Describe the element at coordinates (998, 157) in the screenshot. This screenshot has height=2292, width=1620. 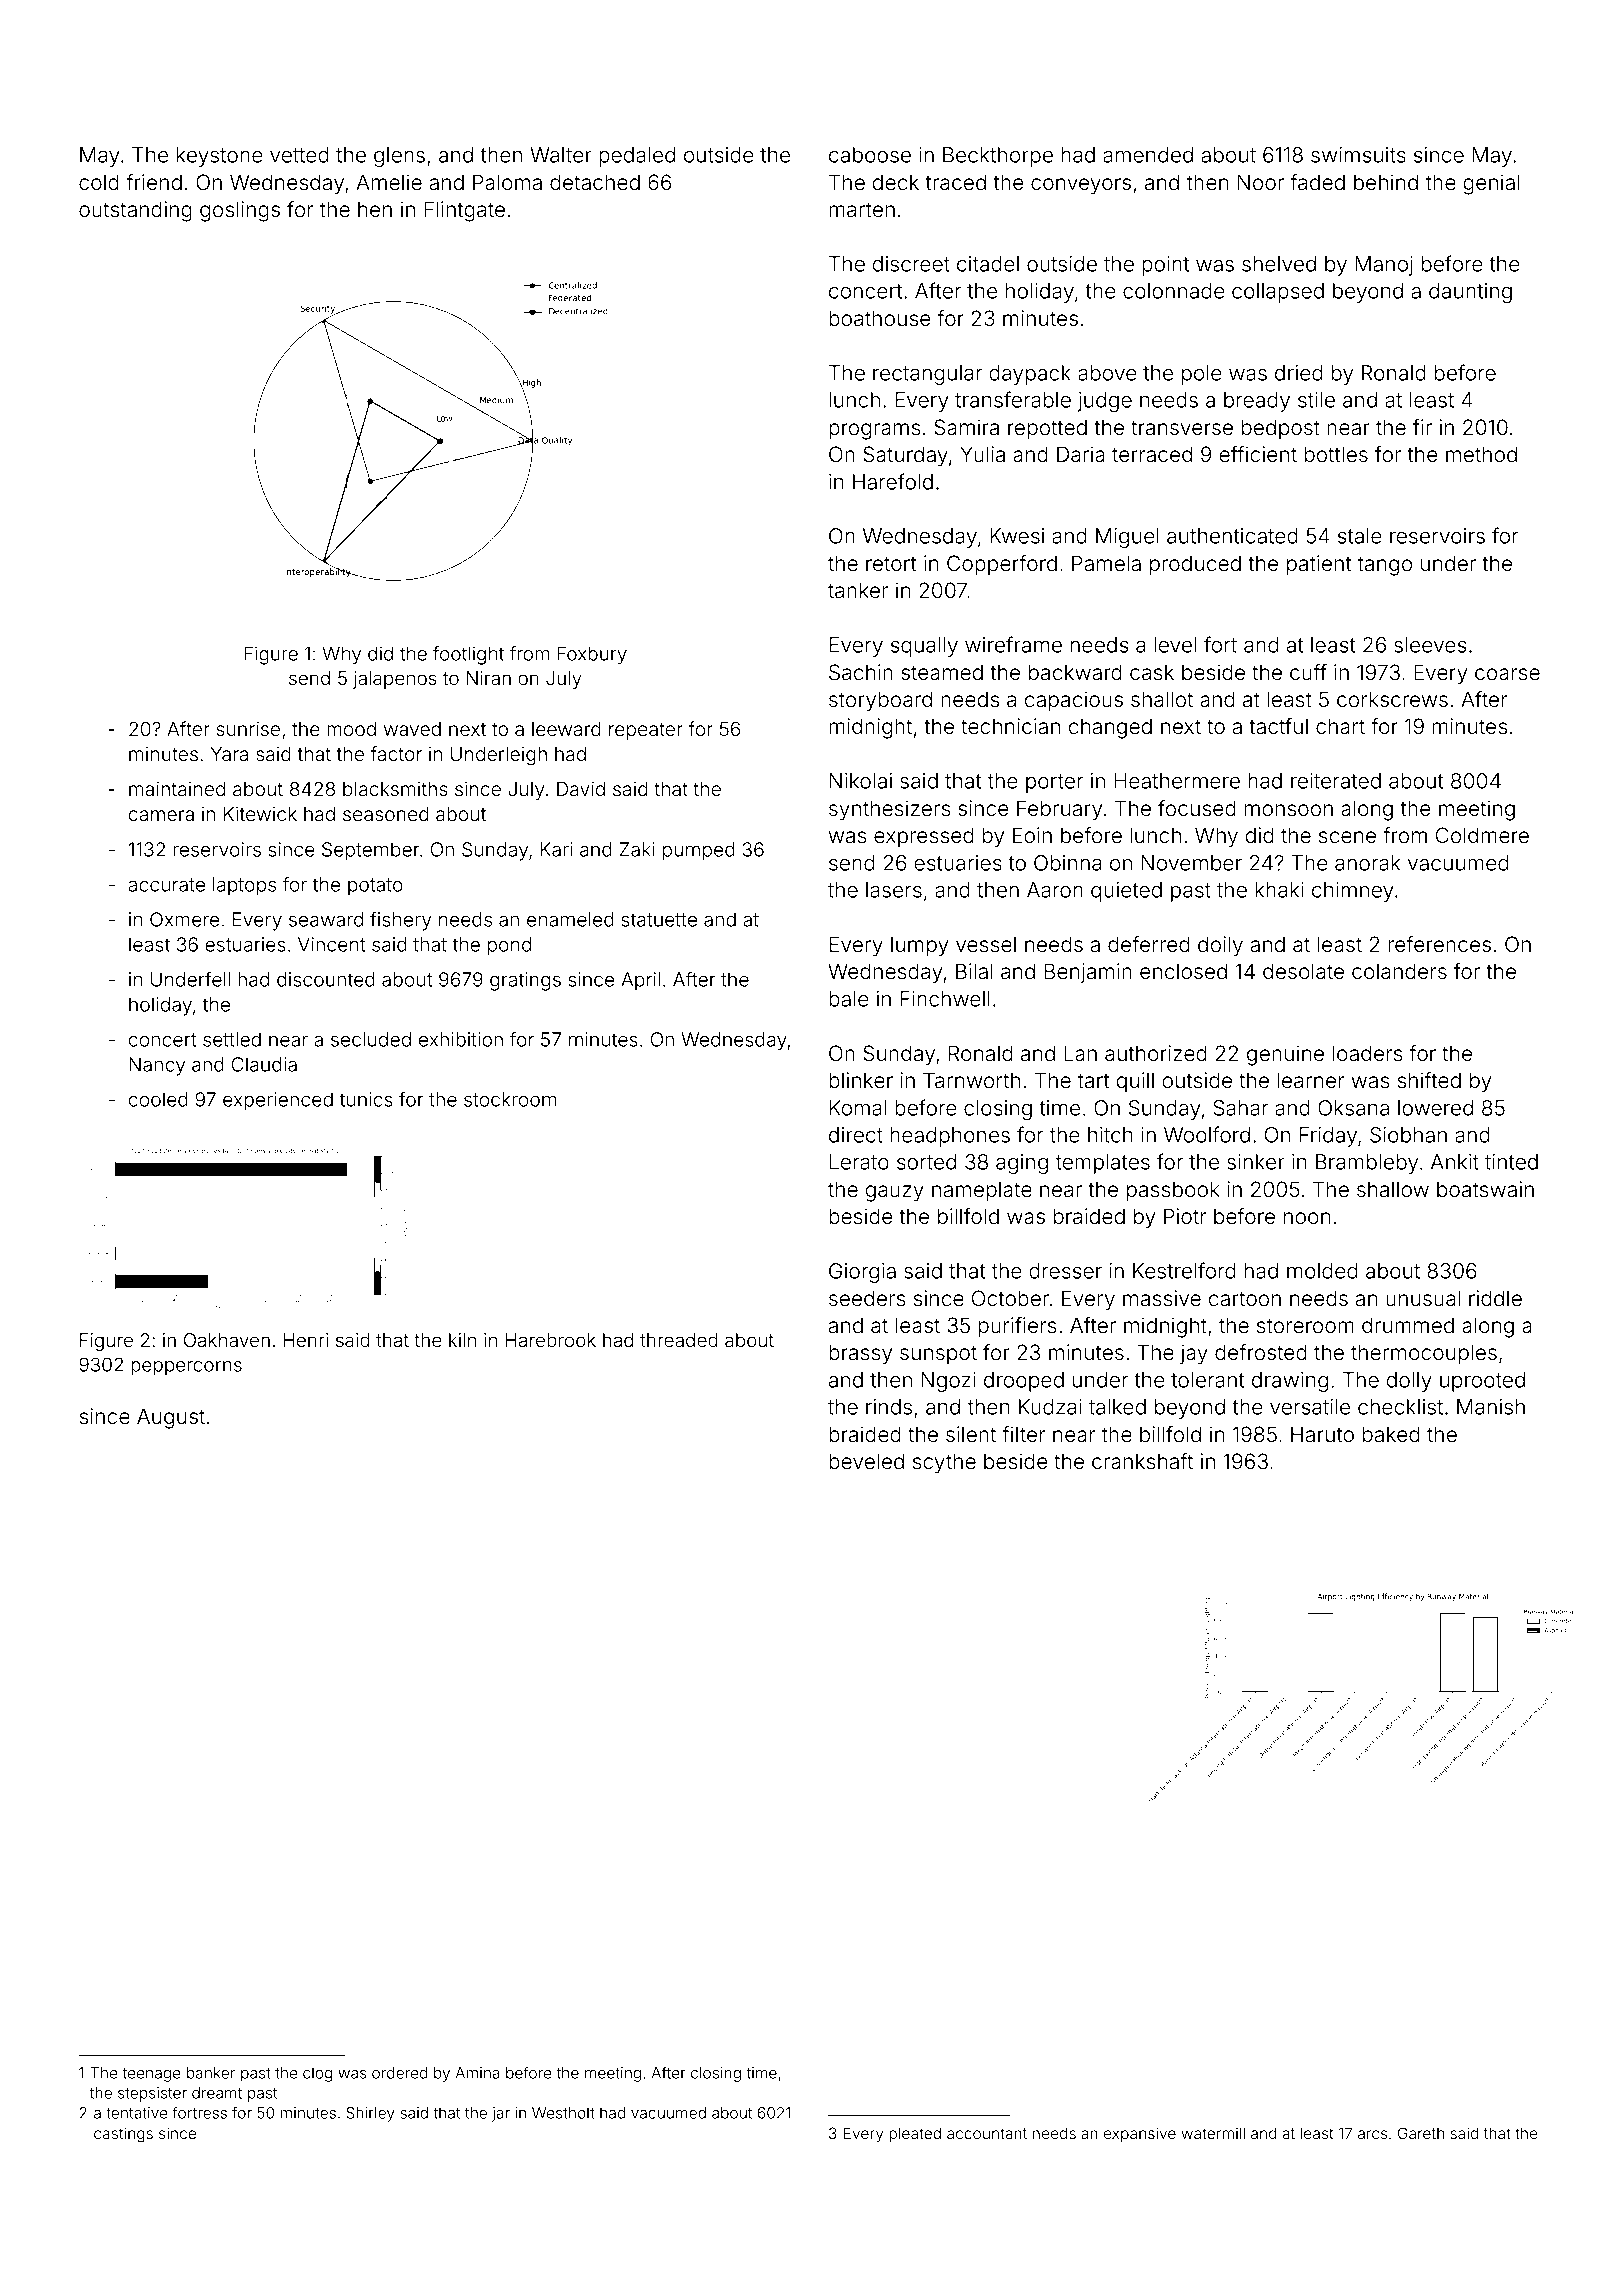
I see `Beckthorpe` at that location.
